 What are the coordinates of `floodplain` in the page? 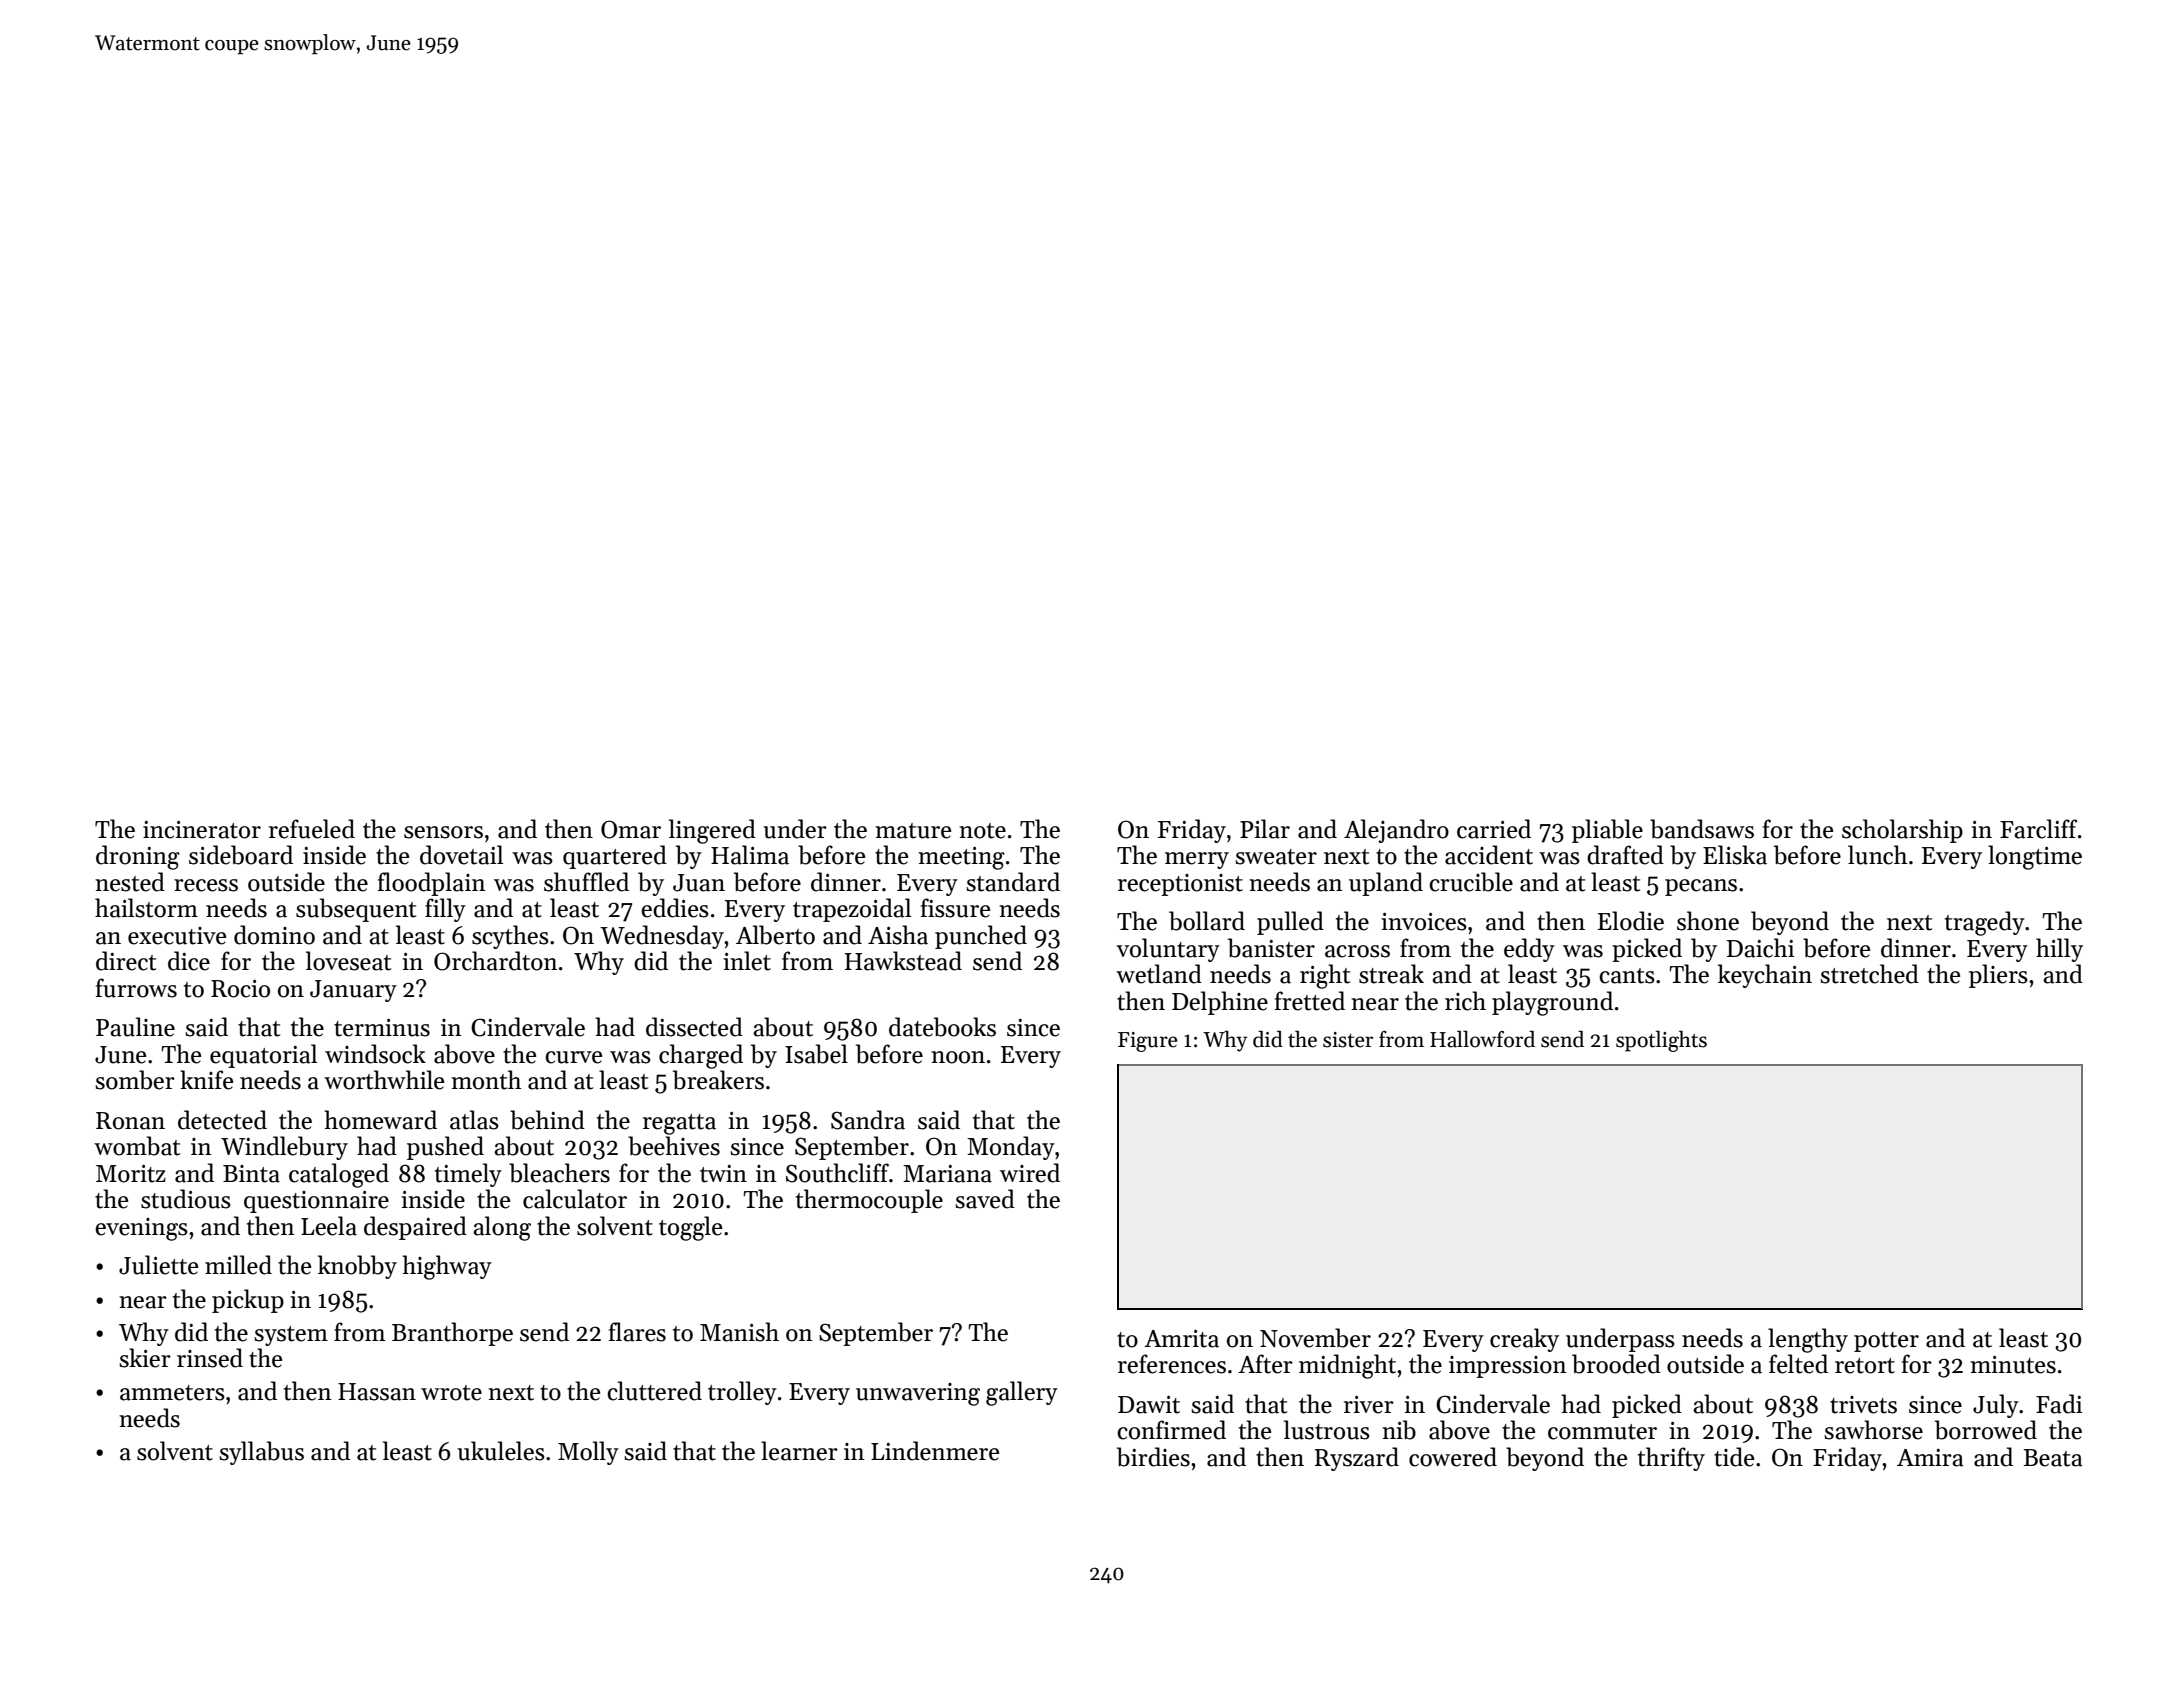 It's located at (432, 884).
